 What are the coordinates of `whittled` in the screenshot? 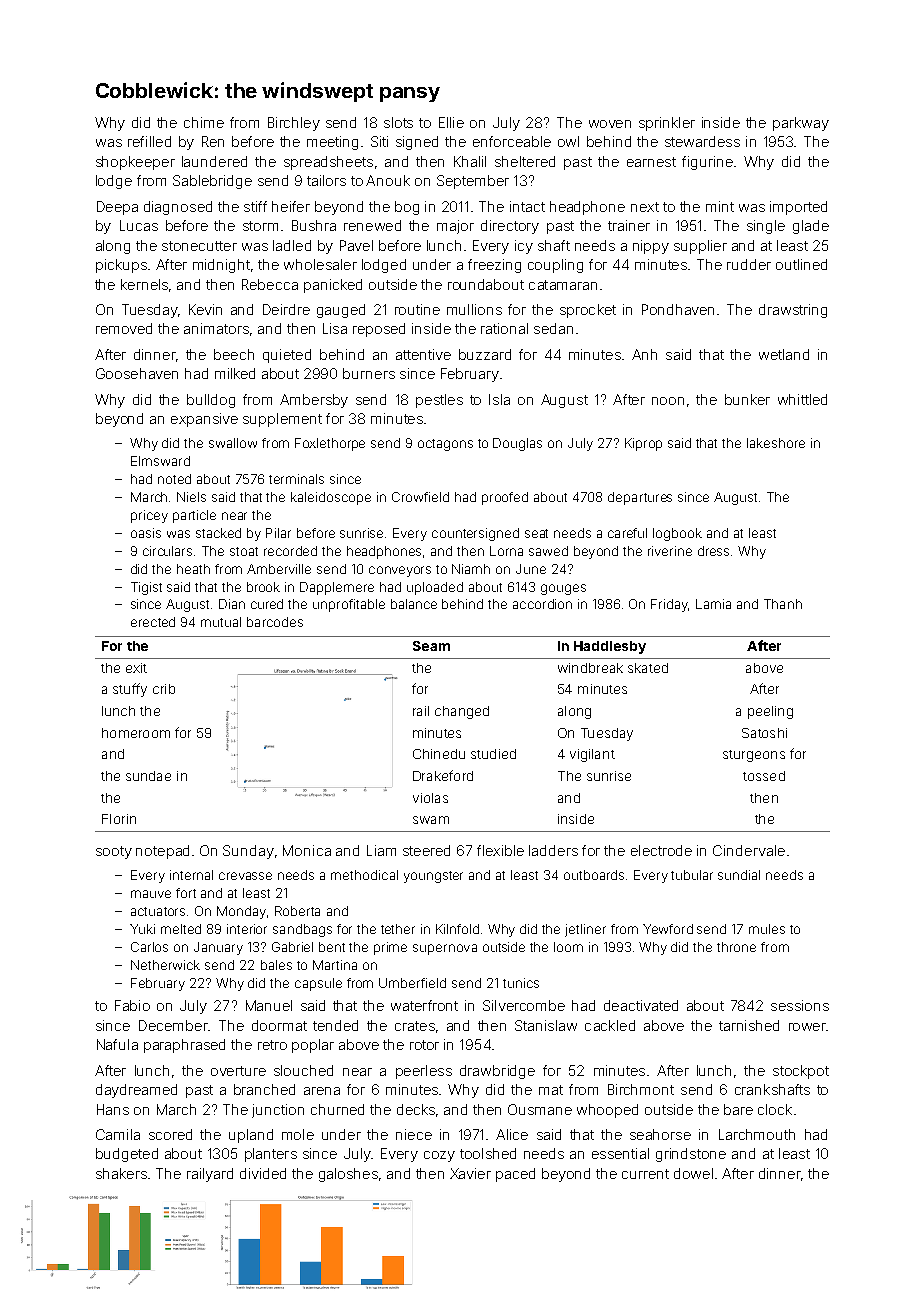 It's located at (802, 399).
